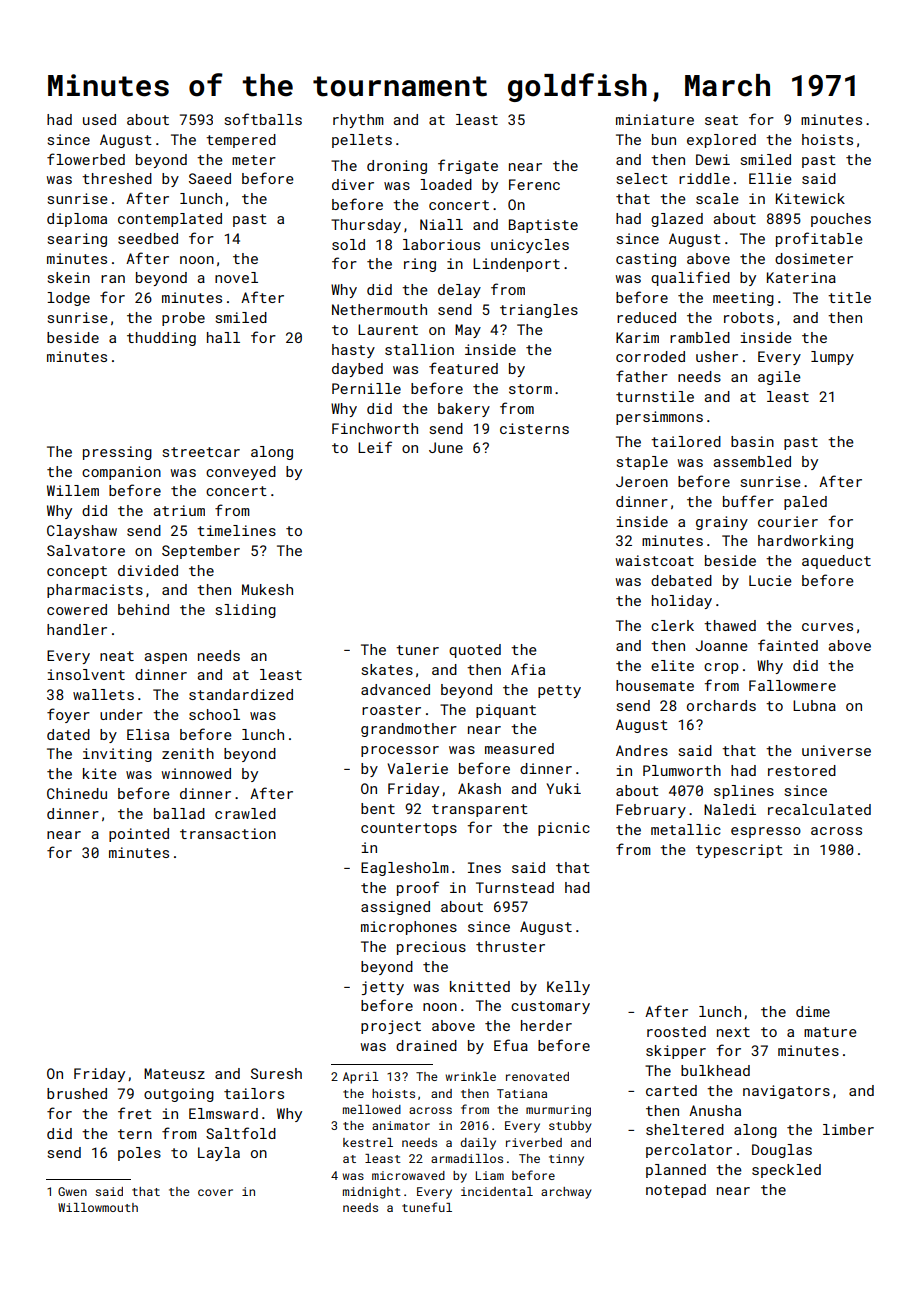 The image size is (924, 1308). What do you see at coordinates (539, 311) in the page?
I see `triangles` at bounding box center [539, 311].
